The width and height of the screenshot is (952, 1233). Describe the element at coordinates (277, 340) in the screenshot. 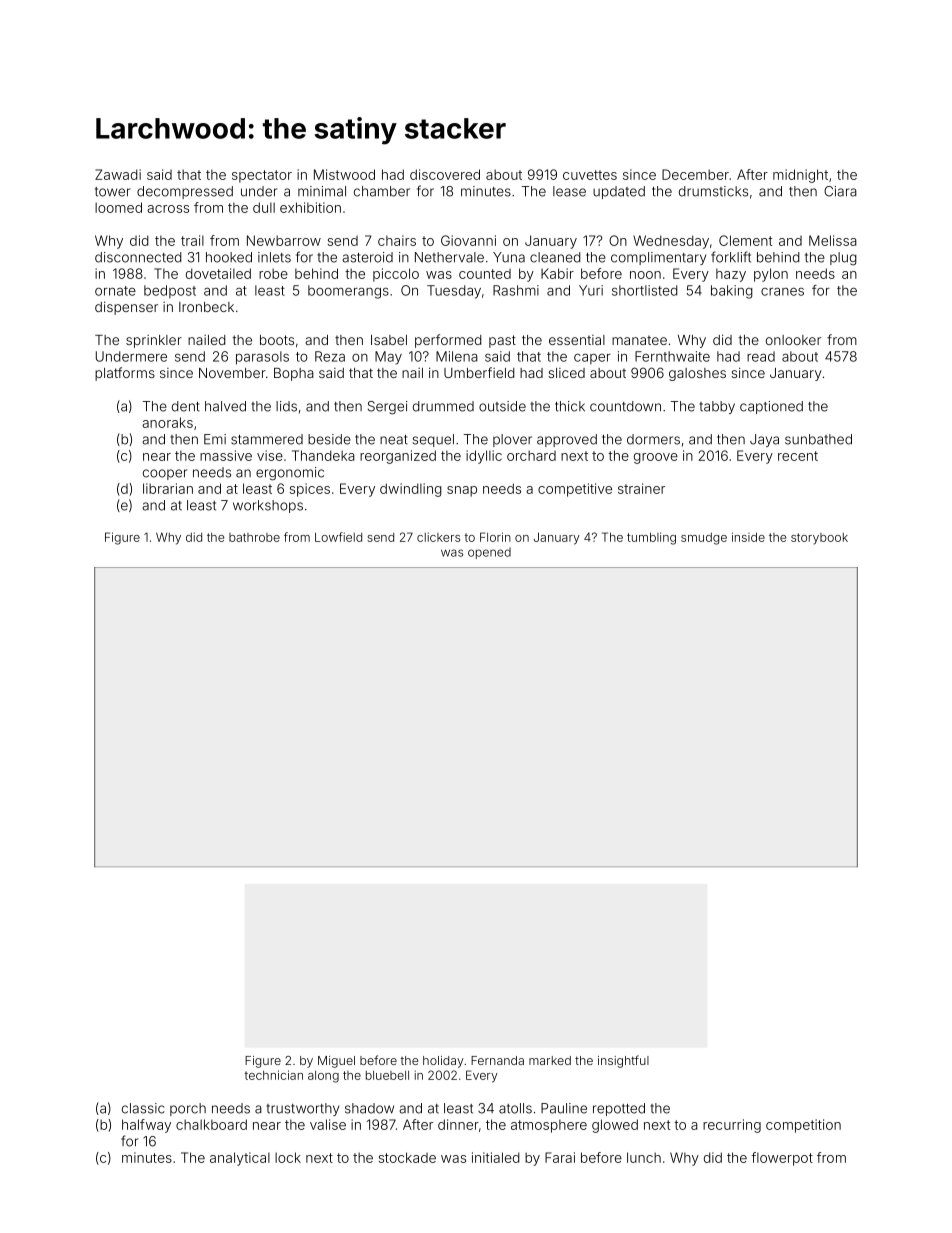

I see `boots` at that location.
